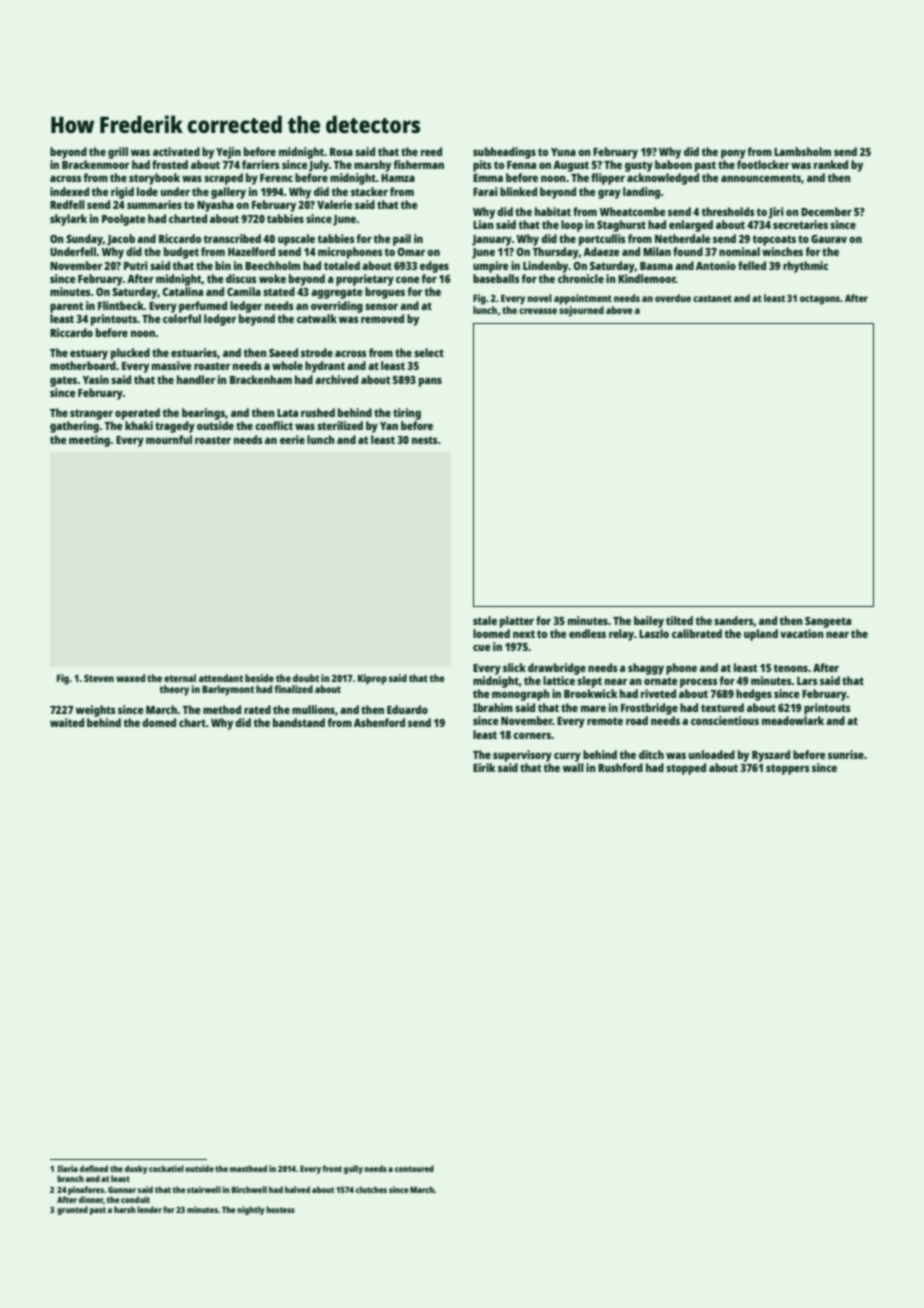  I want to click on khaki, so click(139, 425).
